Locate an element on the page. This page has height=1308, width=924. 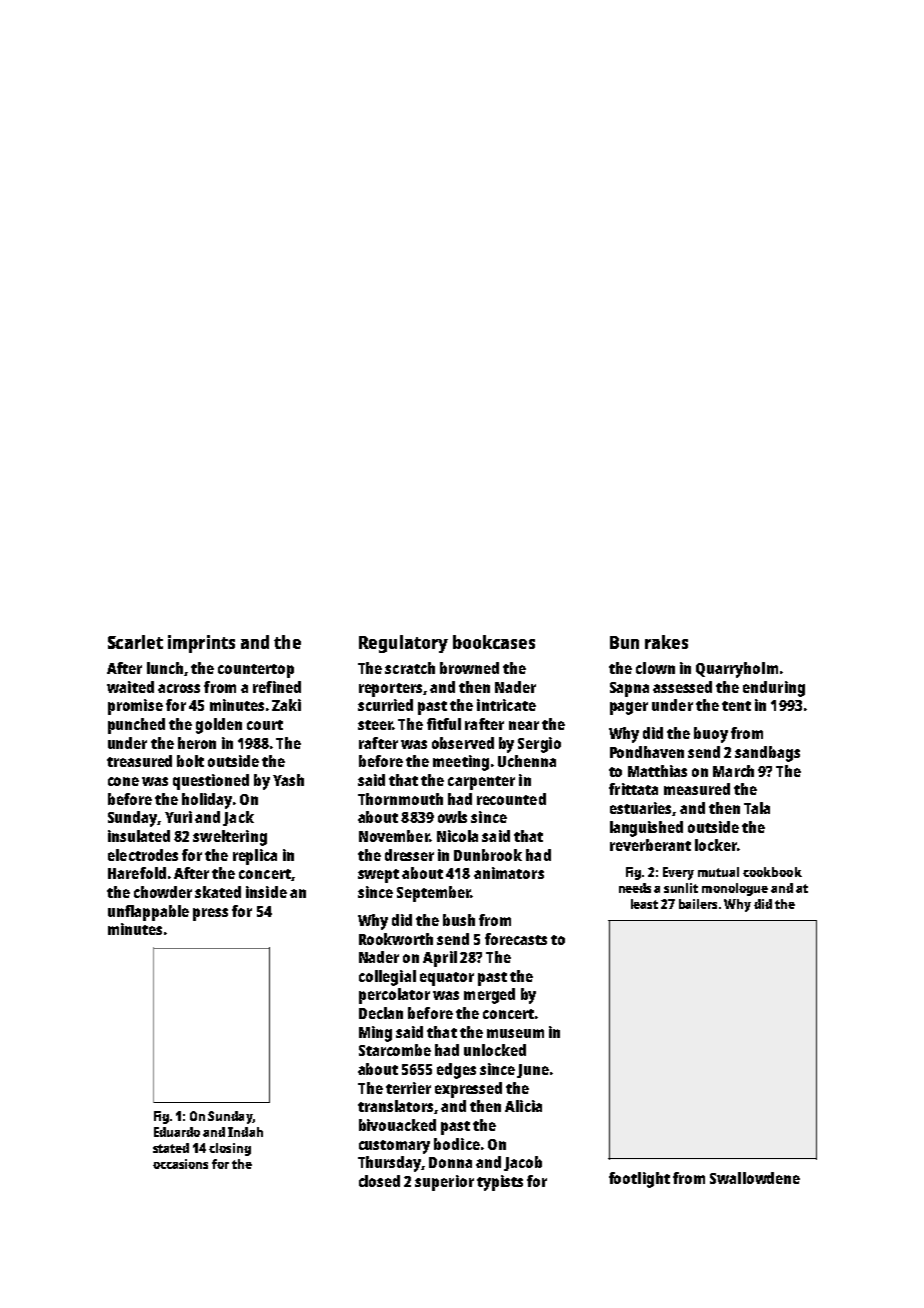
Regulatory is located at coordinates (403, 644).
